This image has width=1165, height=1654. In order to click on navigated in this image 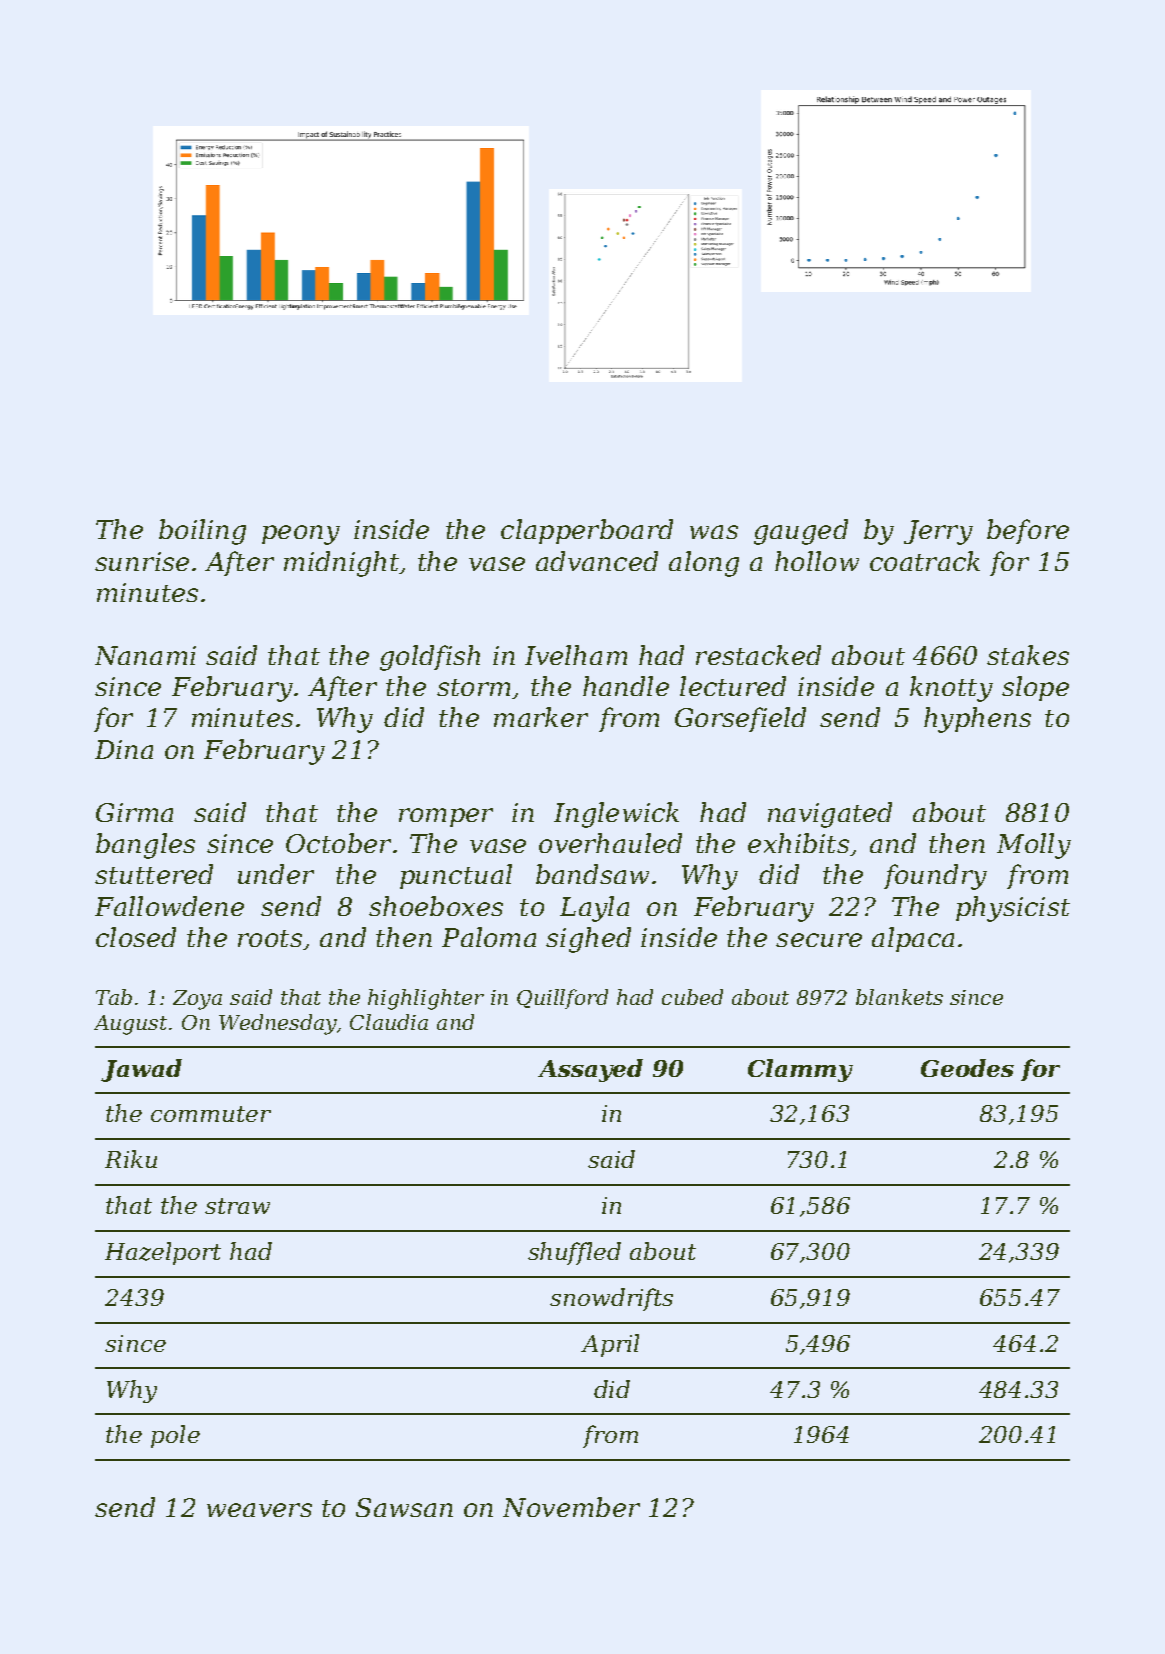, I will do `click(830, 815)`.
